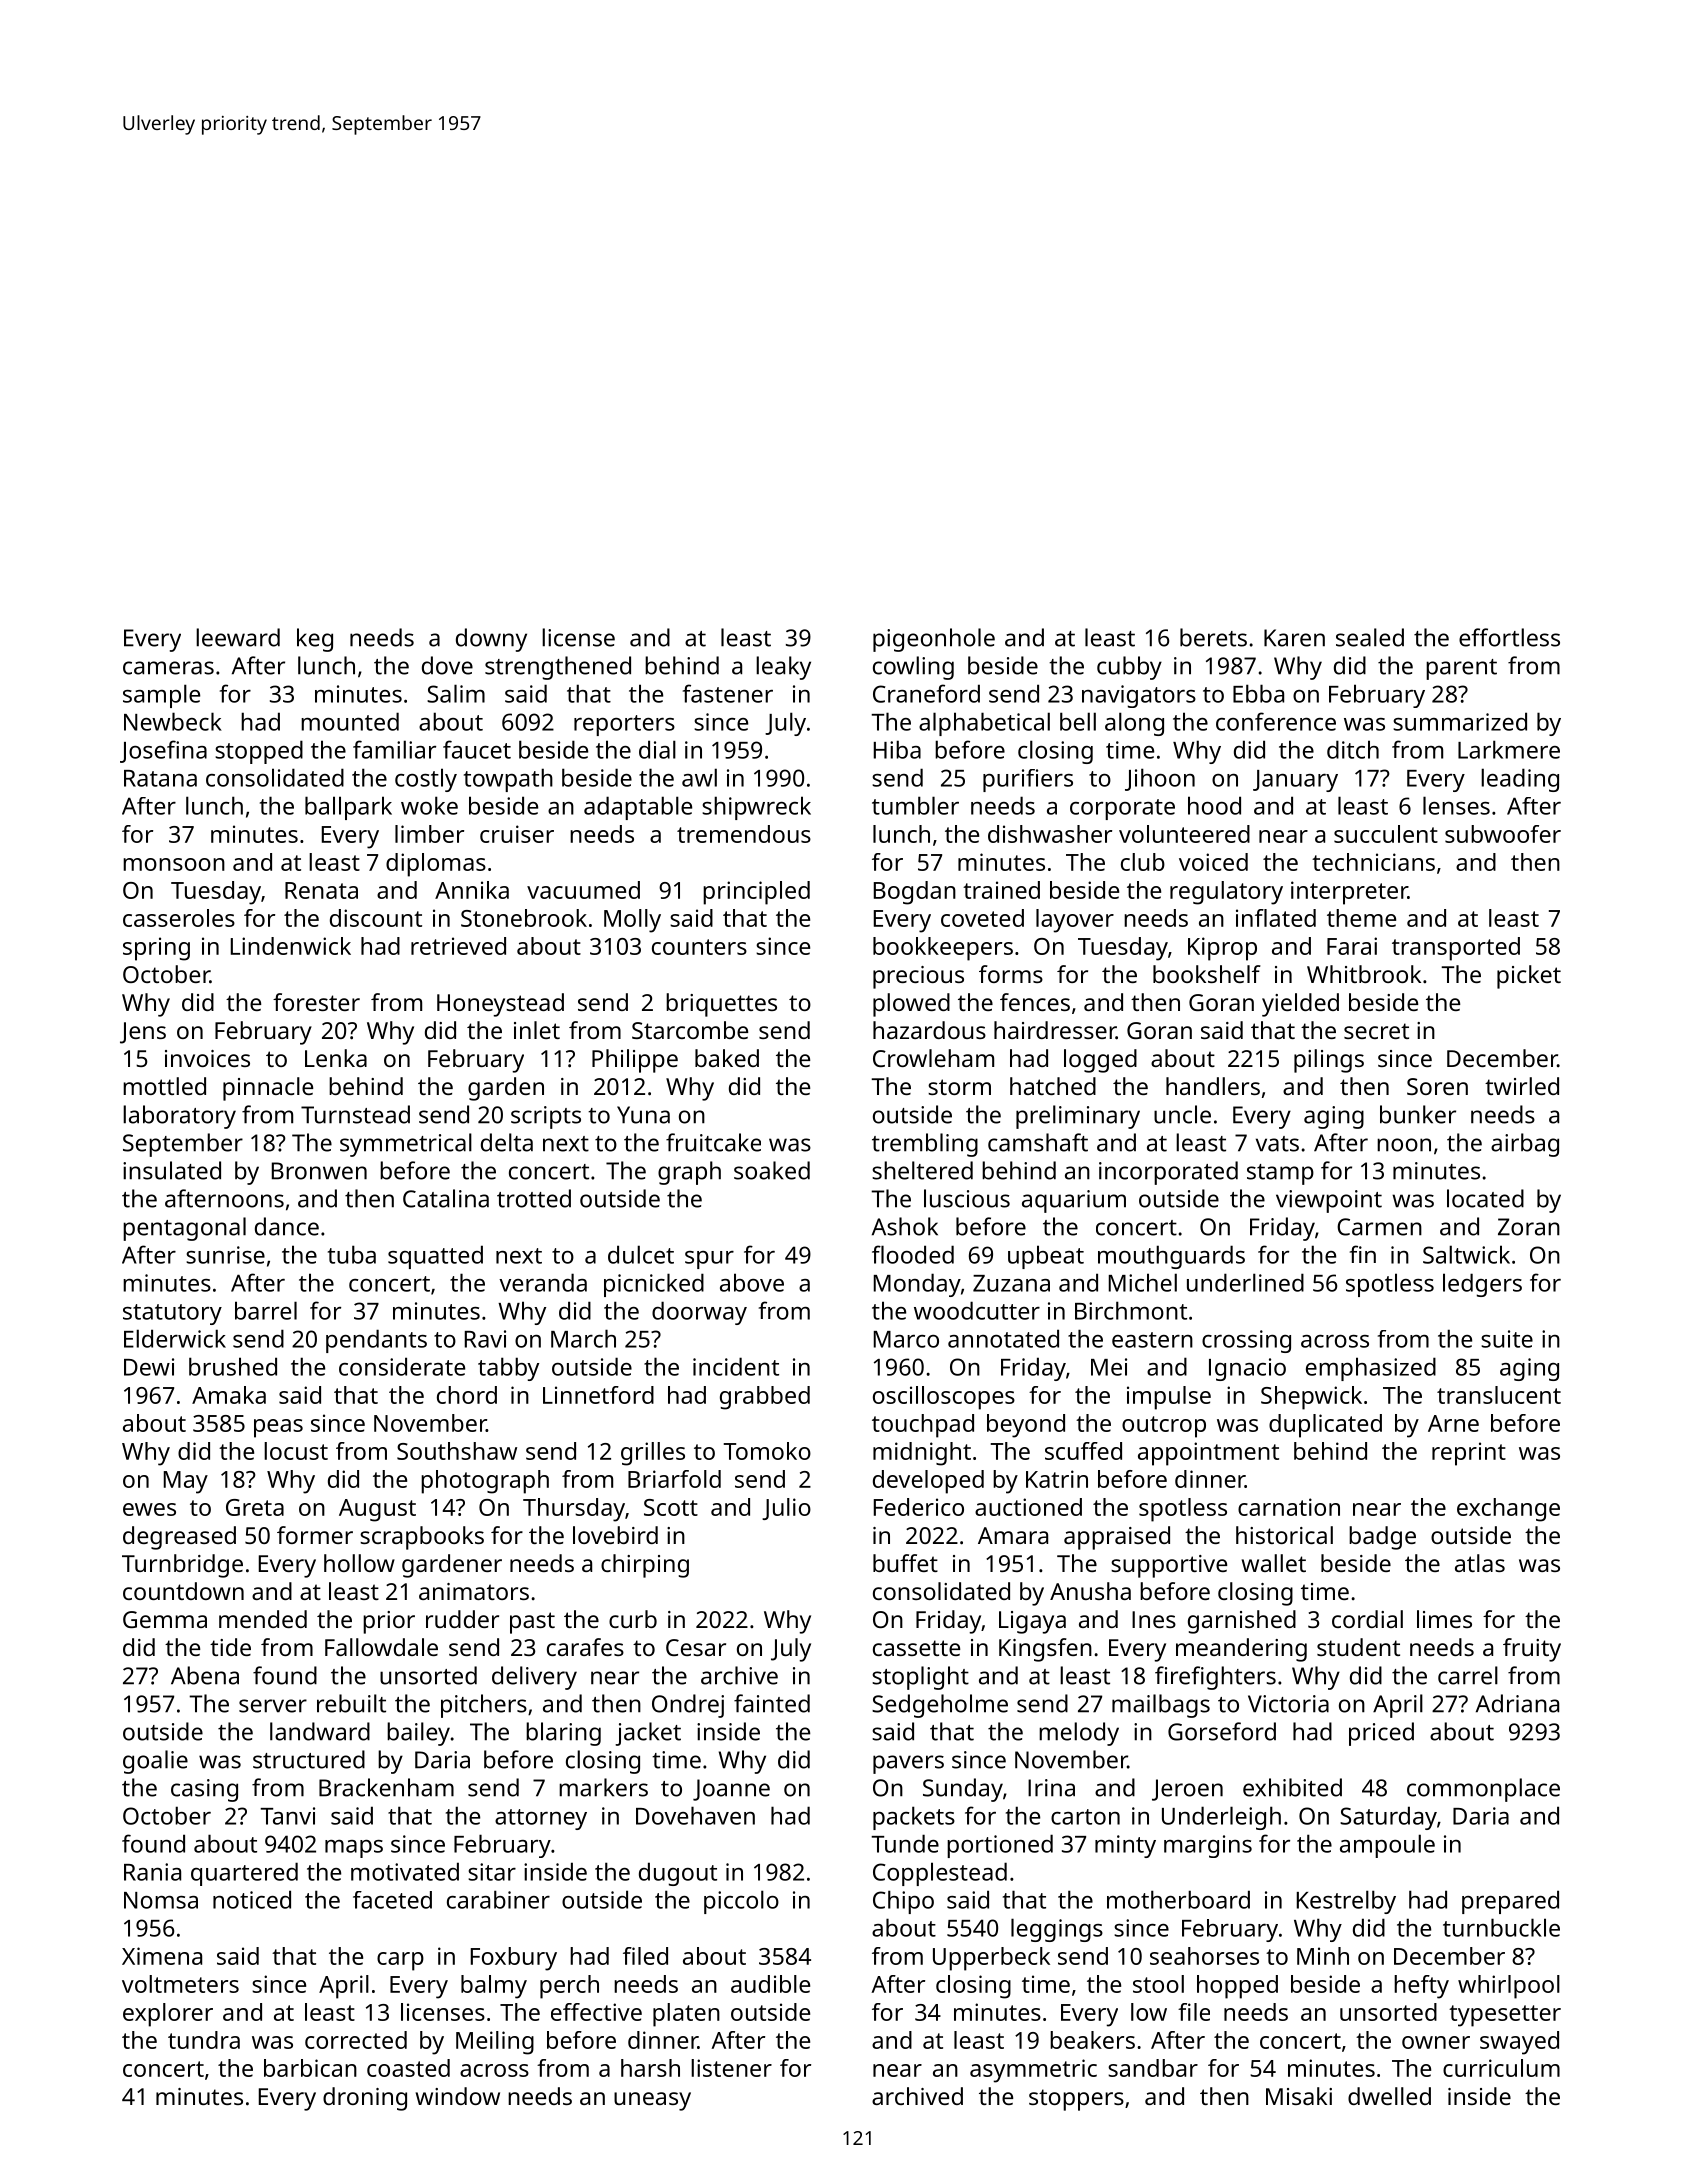 This screenshot has width=1683, height=2178. I want to click on supportive, so click(1169, 1566).
